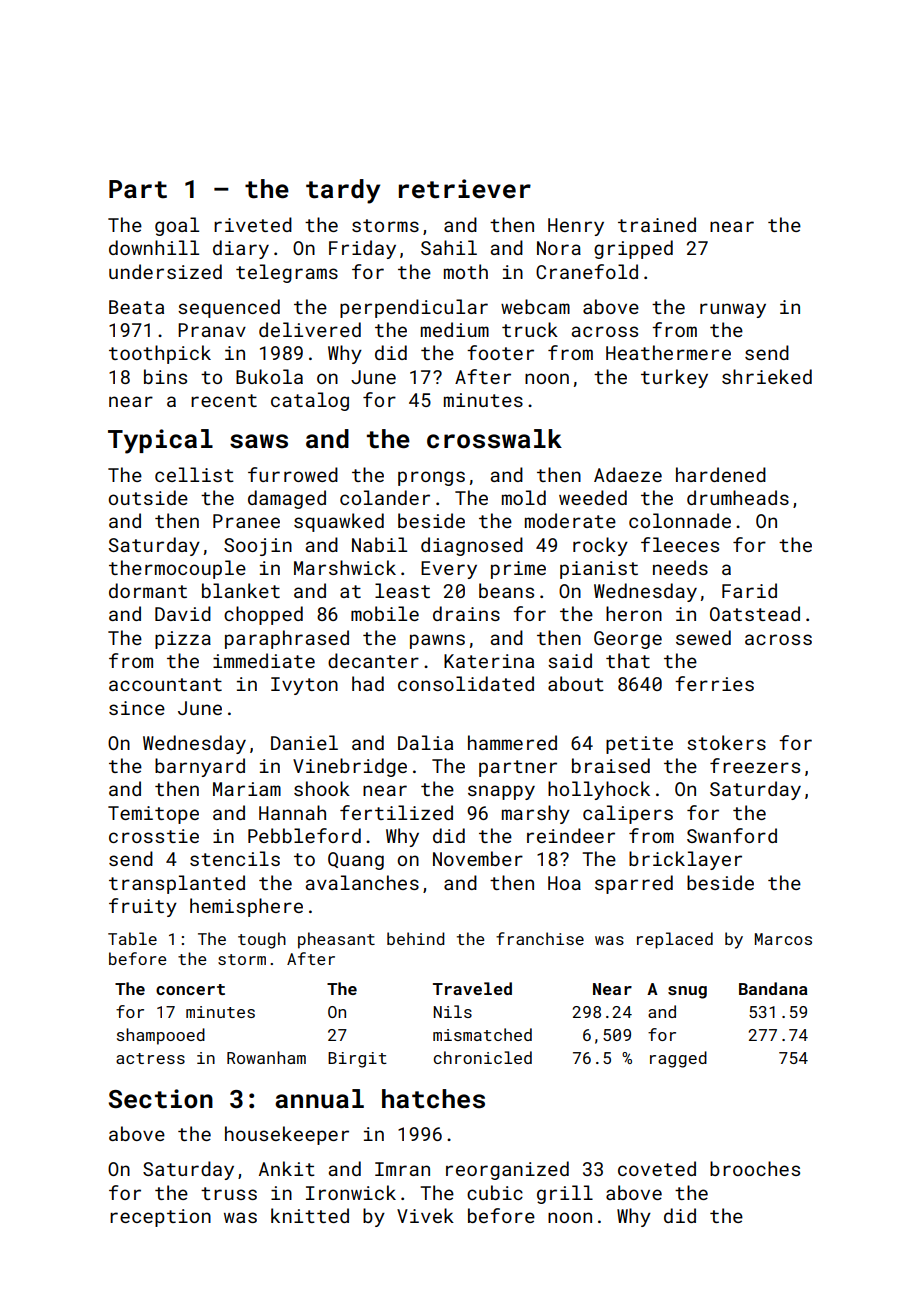 The image size is (924, 1311). I want to click on Swanford, so click(732, 835).
